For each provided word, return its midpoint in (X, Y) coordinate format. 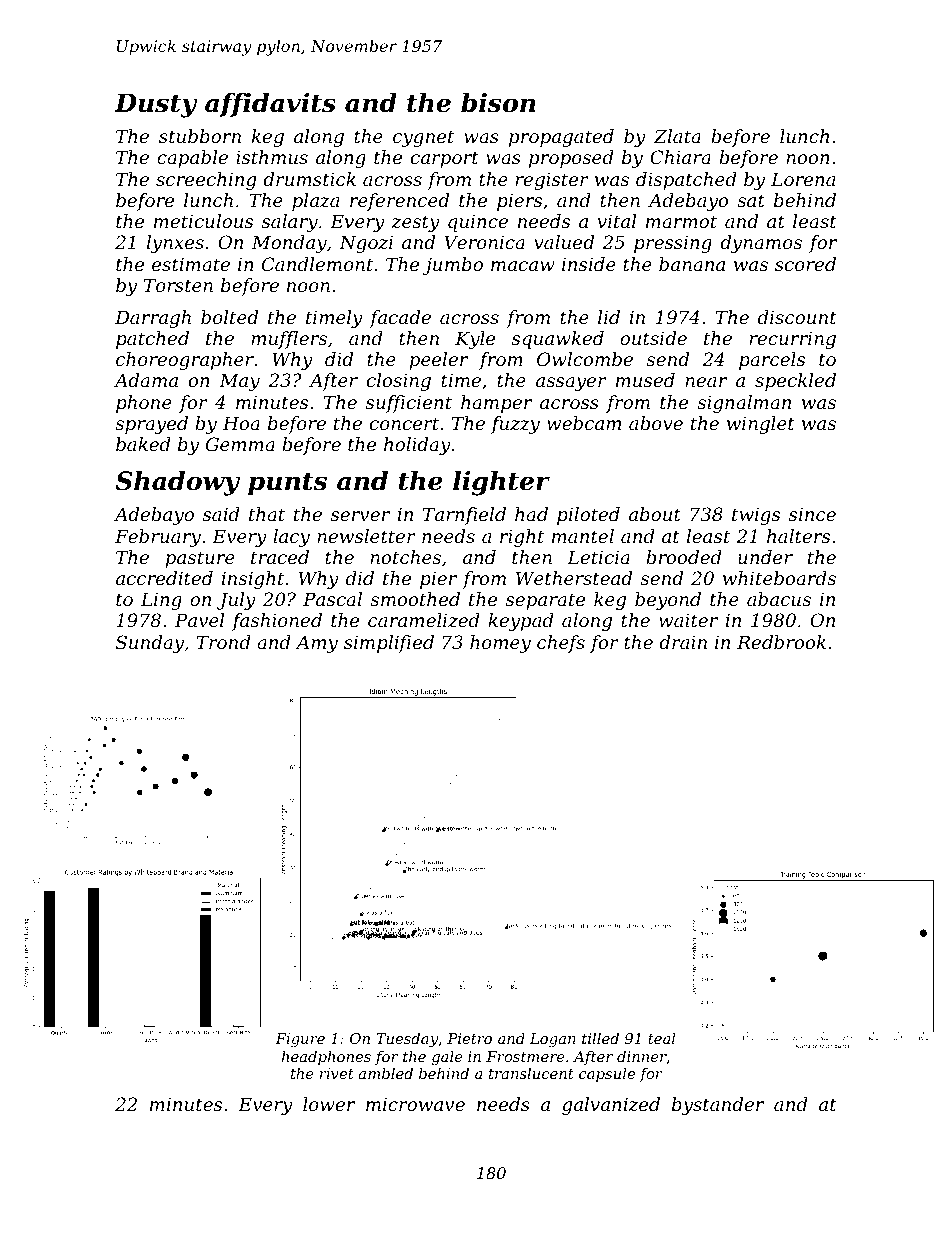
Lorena (803, 179)
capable (192, 159)
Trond (224, 642)
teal (661, 1038)
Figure (300, 1040)
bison (498, 103)
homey (500, 644)
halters (798, 536)
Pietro (469, 1038)
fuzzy (515, 425)
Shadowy (177, 483)
